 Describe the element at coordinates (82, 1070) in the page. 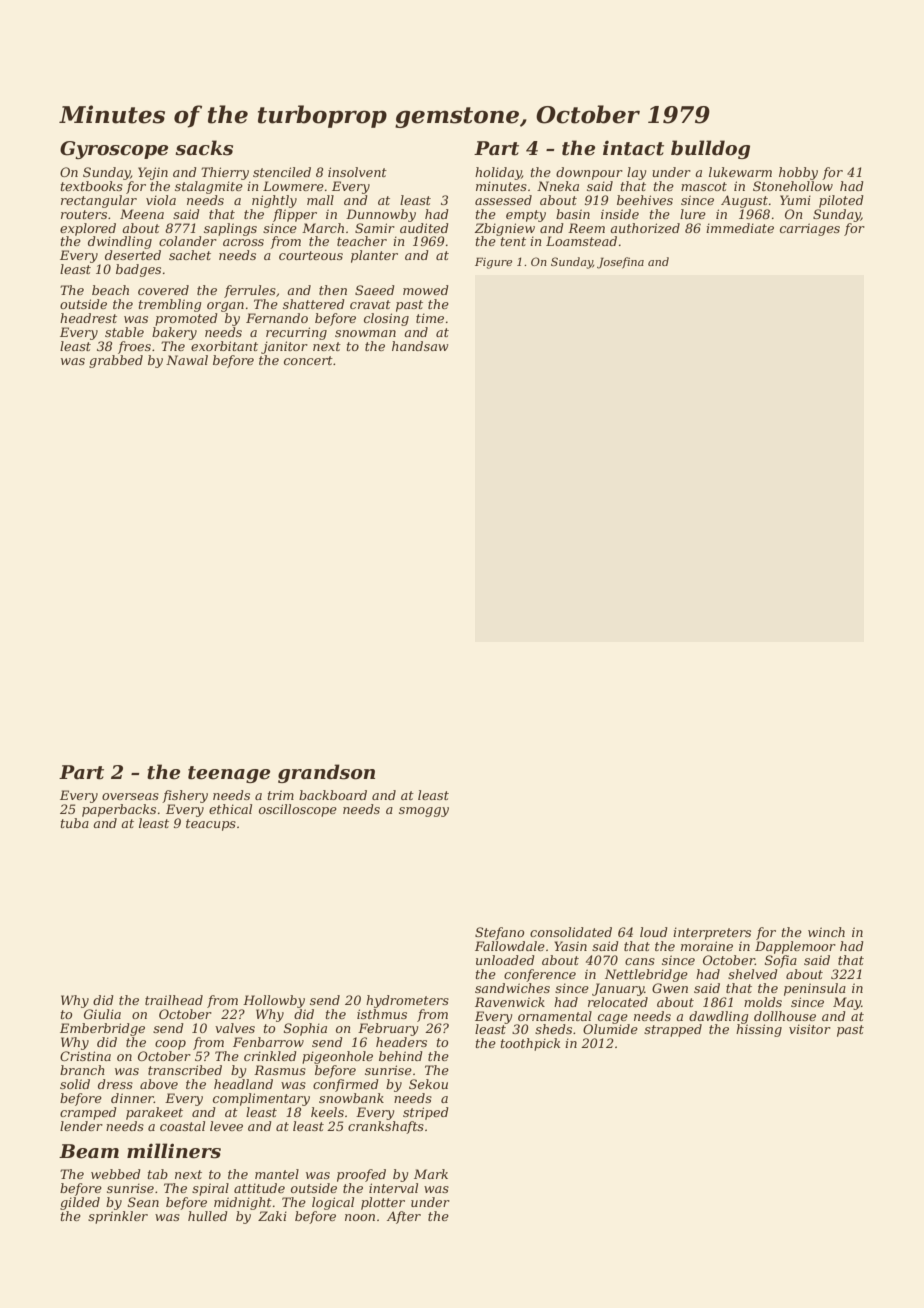

I see `branch` at that location.
